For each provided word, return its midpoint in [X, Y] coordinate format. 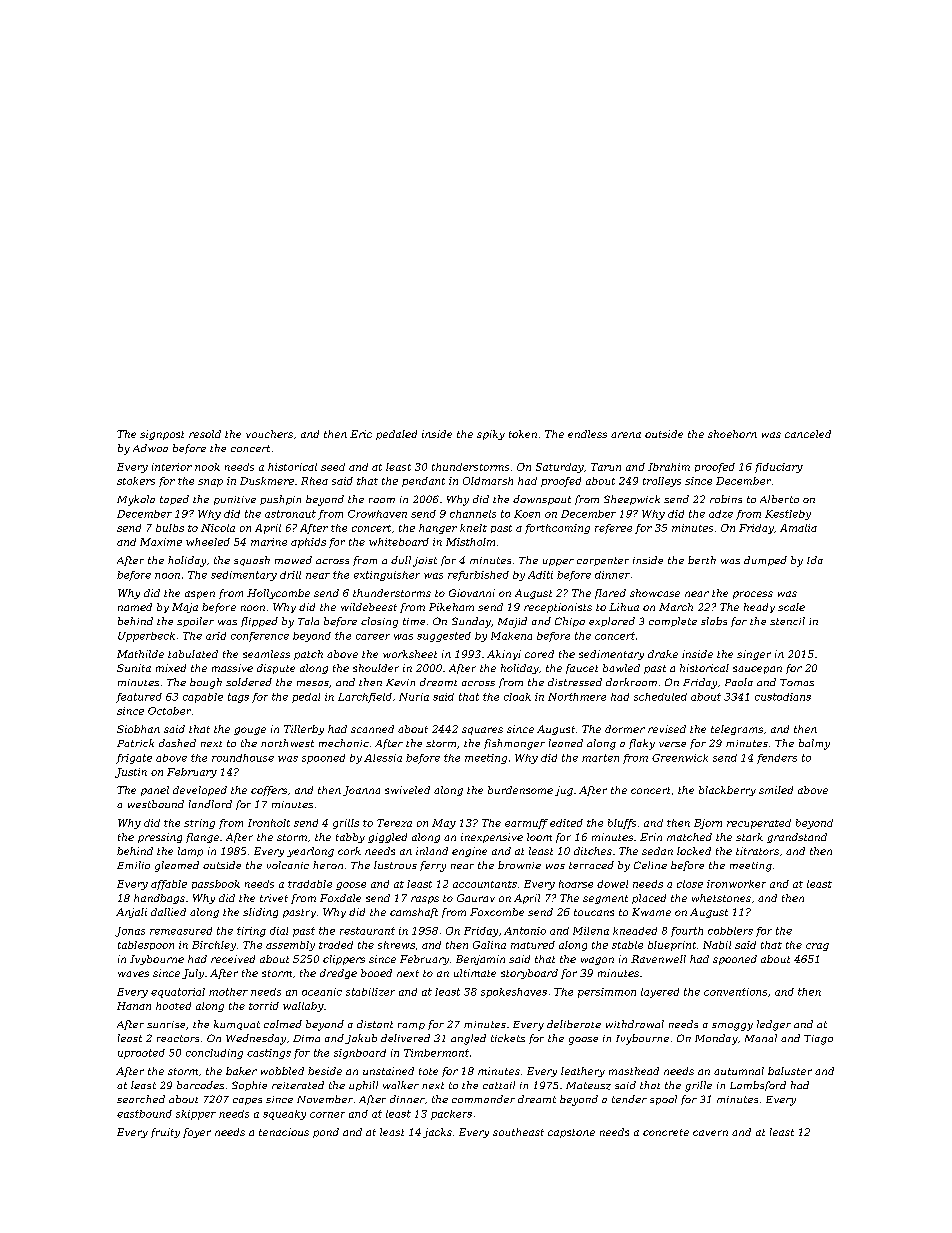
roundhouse [243, 758]
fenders [777, 759]
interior [172, 467]
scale [791, 607]
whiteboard [399, 542]
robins [726, 499]
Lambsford [758, 1086]
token [523, 434]
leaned [566, 743]
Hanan [134, 1006]
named [135, 607]
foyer [197, 1133]
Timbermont [436, 1053]
